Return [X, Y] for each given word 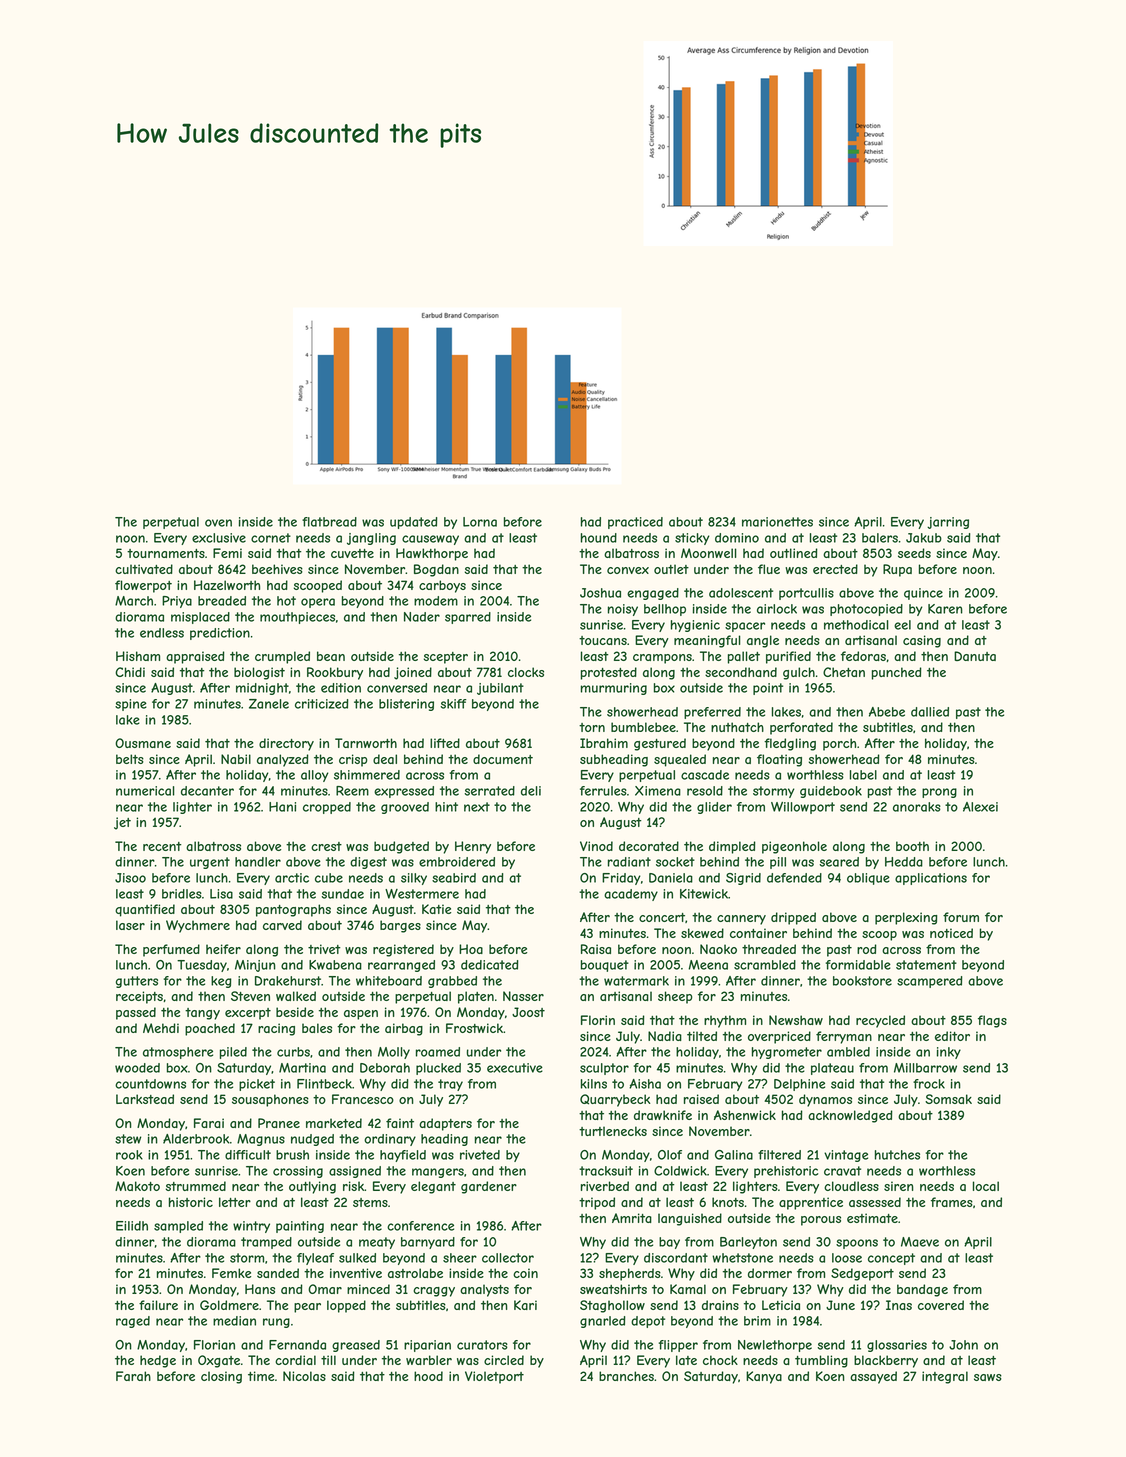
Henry [473, 847]
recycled [880, 1021]
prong [939, 793]
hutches [897, 1155]
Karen [945, 609]
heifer [223, 949]
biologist [259, 673]
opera [318, 603]
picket [257, 1085]
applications [931, 879]
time [261, 1376]
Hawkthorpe [432, 554]
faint [400, 1123]
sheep [675, 997]
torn [592, 727]
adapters [445, 1124]
